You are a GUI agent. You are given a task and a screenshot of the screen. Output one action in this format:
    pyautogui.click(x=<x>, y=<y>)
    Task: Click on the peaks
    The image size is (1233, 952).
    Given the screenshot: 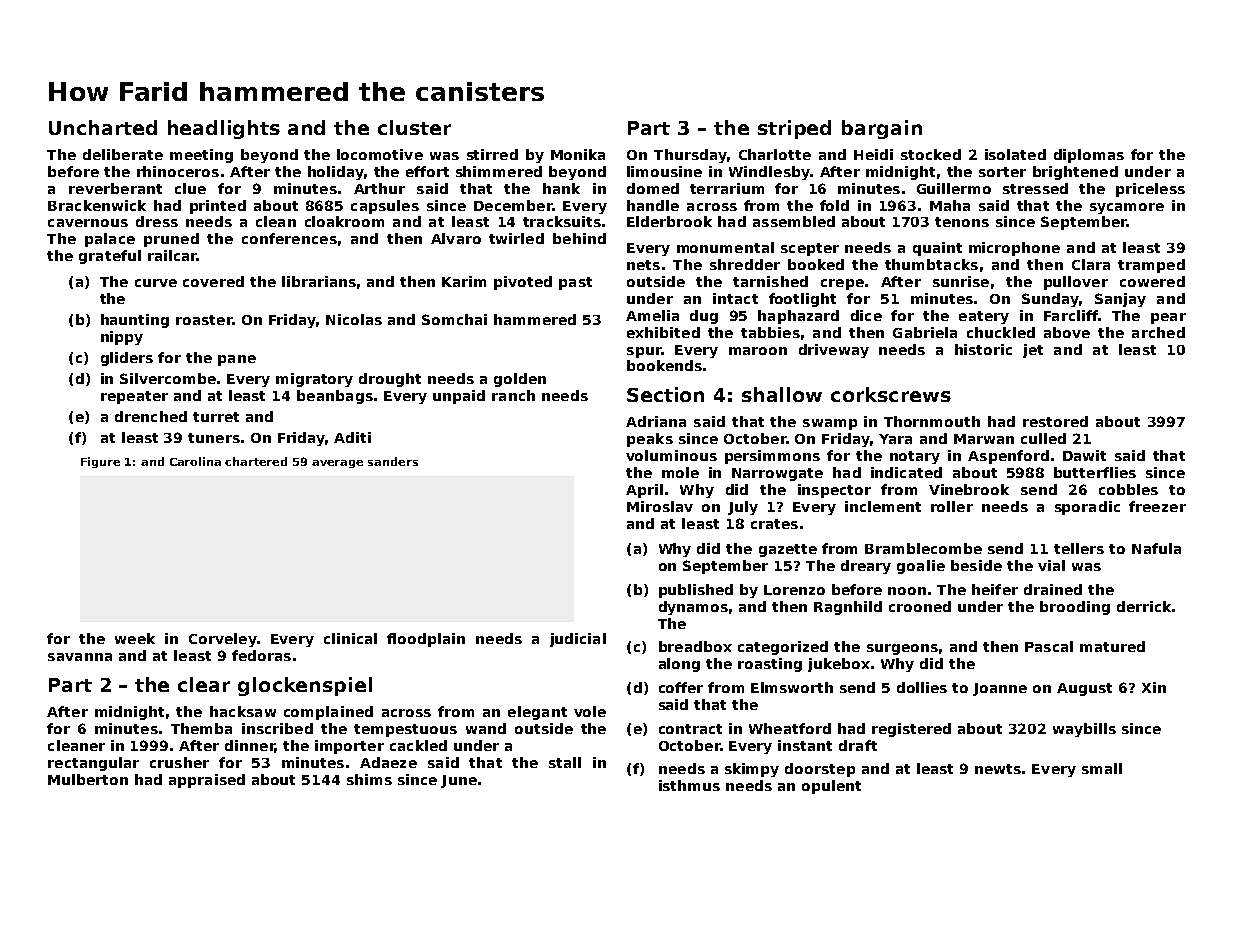 What is the action you would take?
    pyautogui.click(x=650, y=440)
